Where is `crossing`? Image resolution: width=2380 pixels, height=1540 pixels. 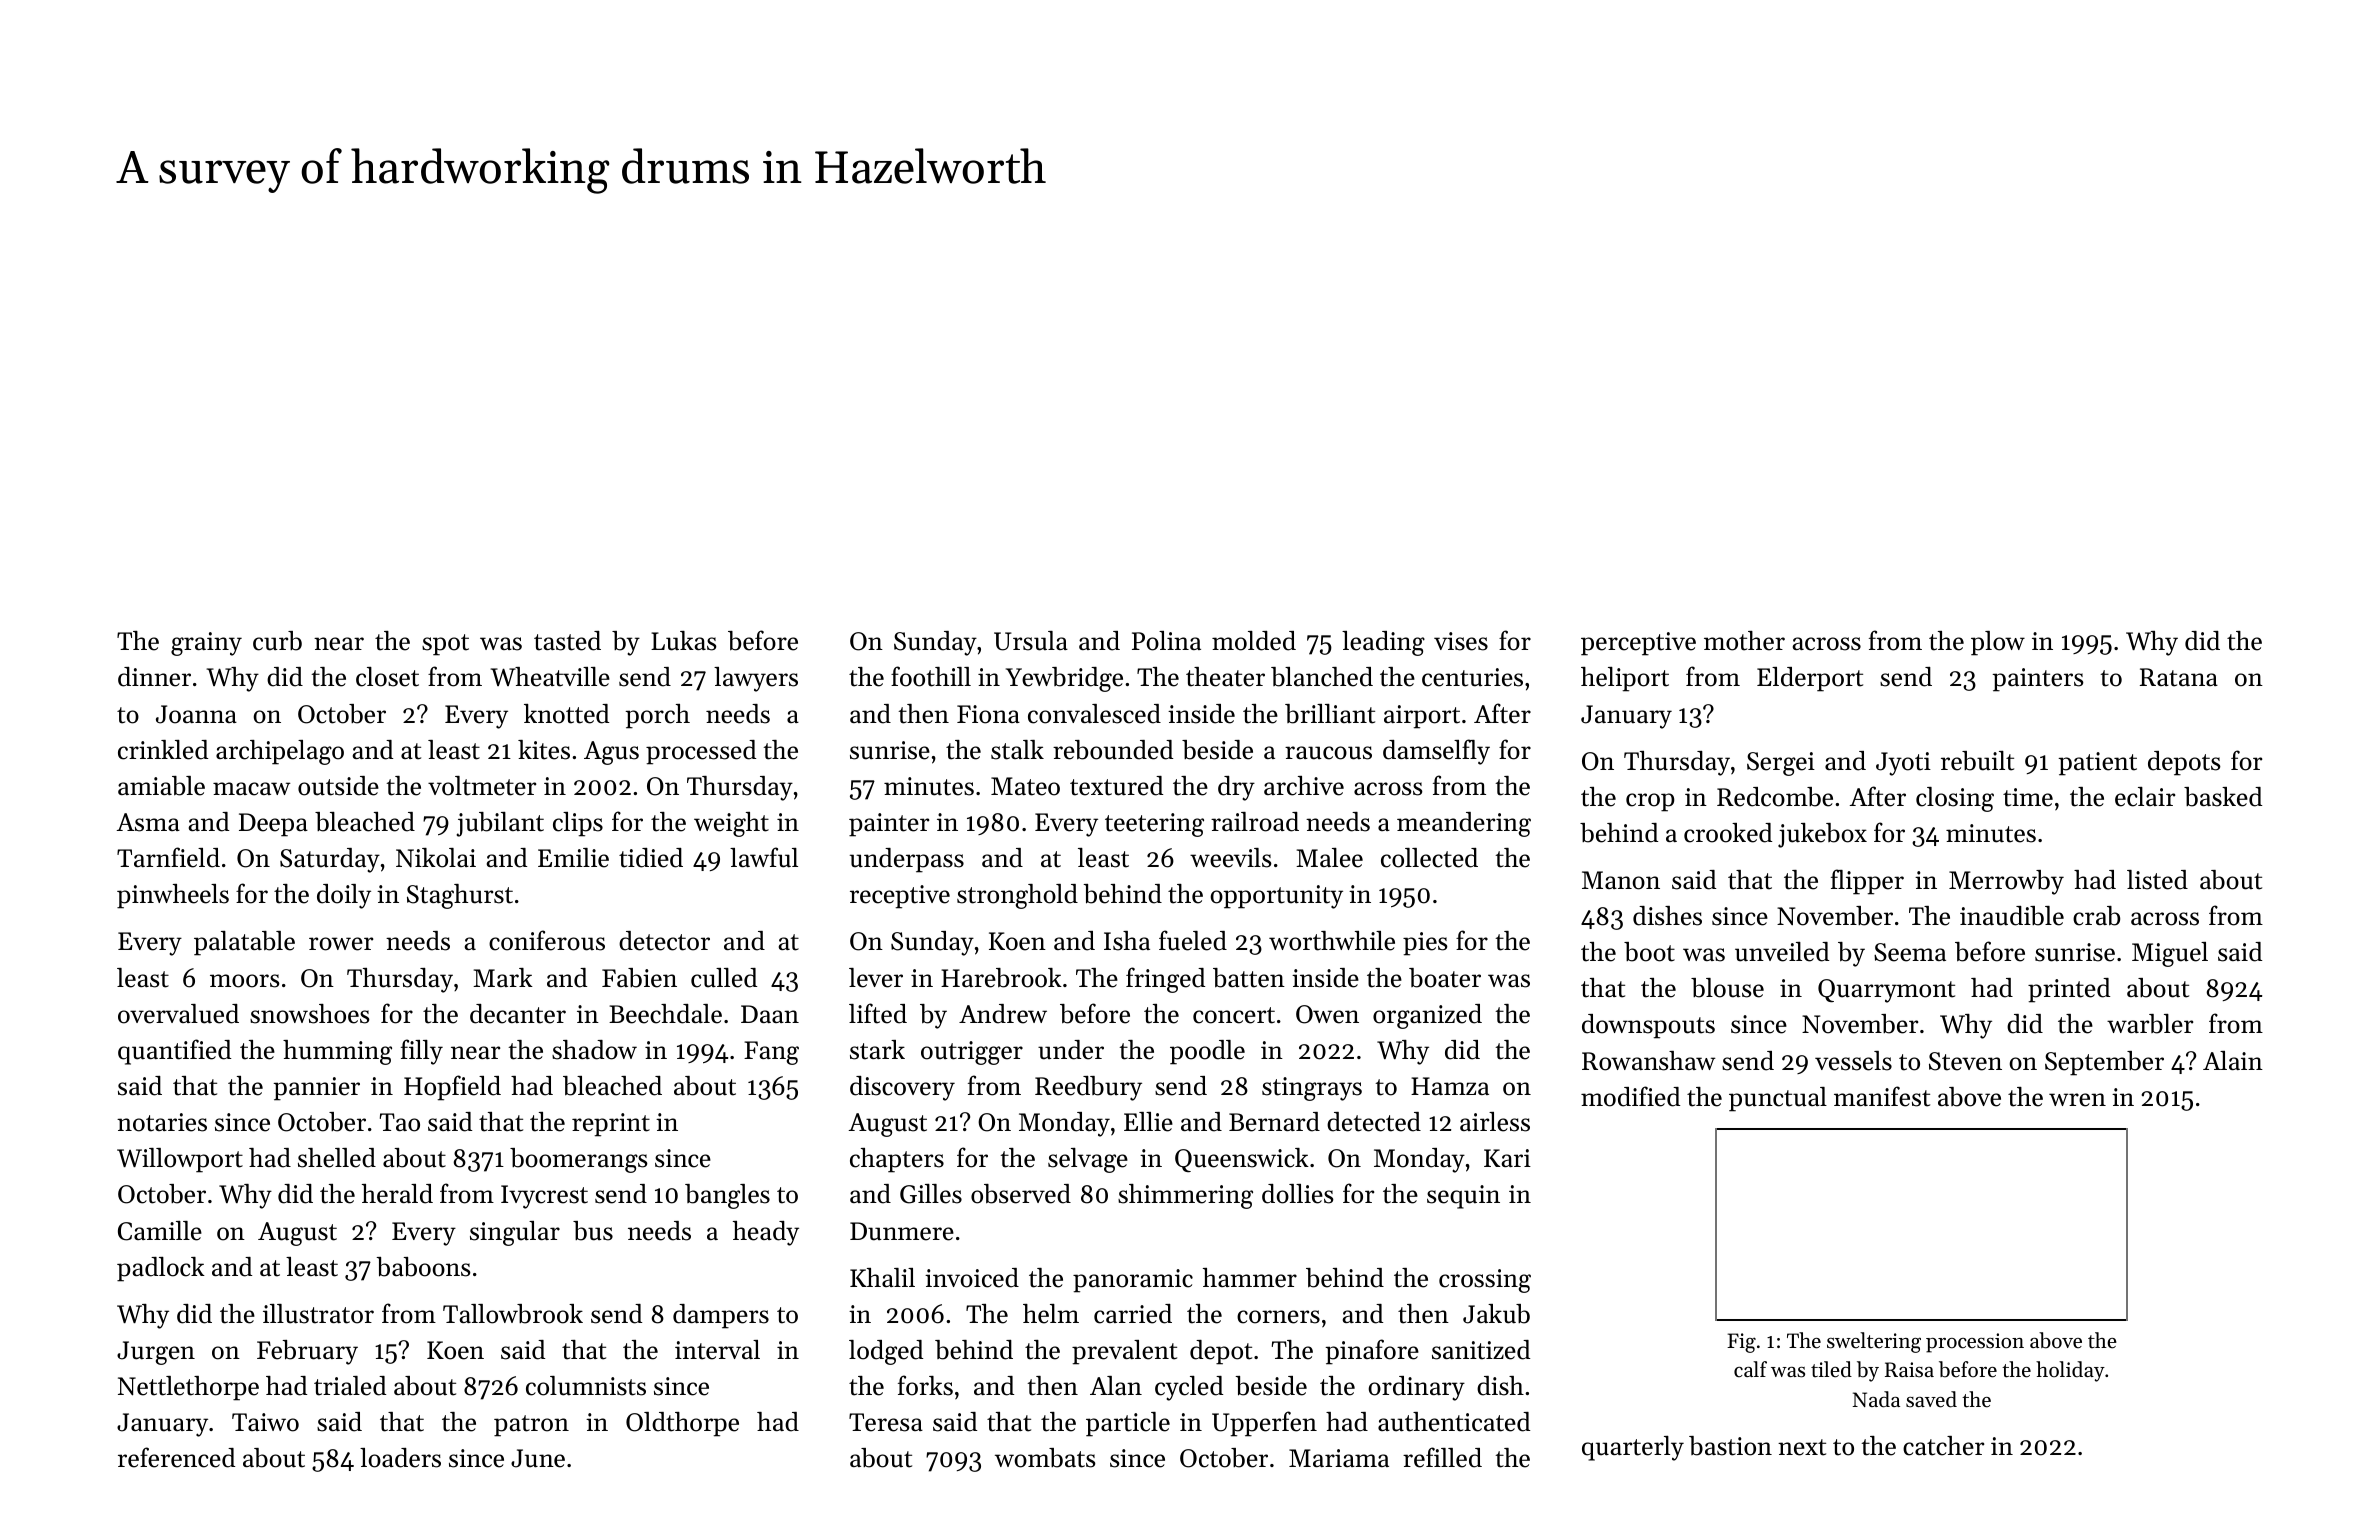 crossing is located at coordinates (1485, 1281).
